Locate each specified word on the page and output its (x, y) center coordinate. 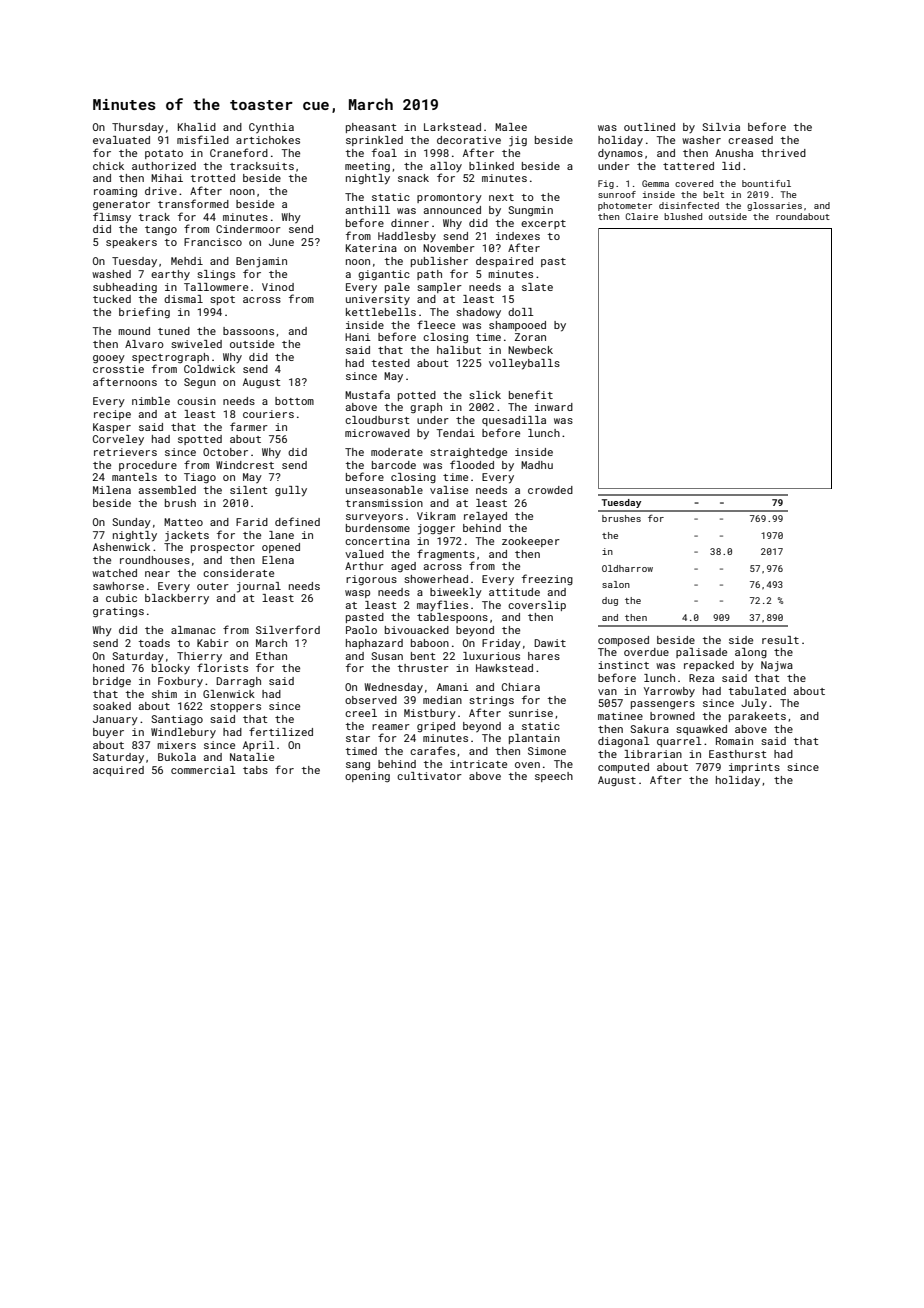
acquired (118, 771)
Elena (278, 560)
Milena (112, 490)
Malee (511, 127)
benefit (531, 394)
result (780, 640)
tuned (174, 331)
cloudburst (377, 420)
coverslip (537, 606)
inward (554, 407)
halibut (459, 350)
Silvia (721, 127)
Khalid (197, 127)
